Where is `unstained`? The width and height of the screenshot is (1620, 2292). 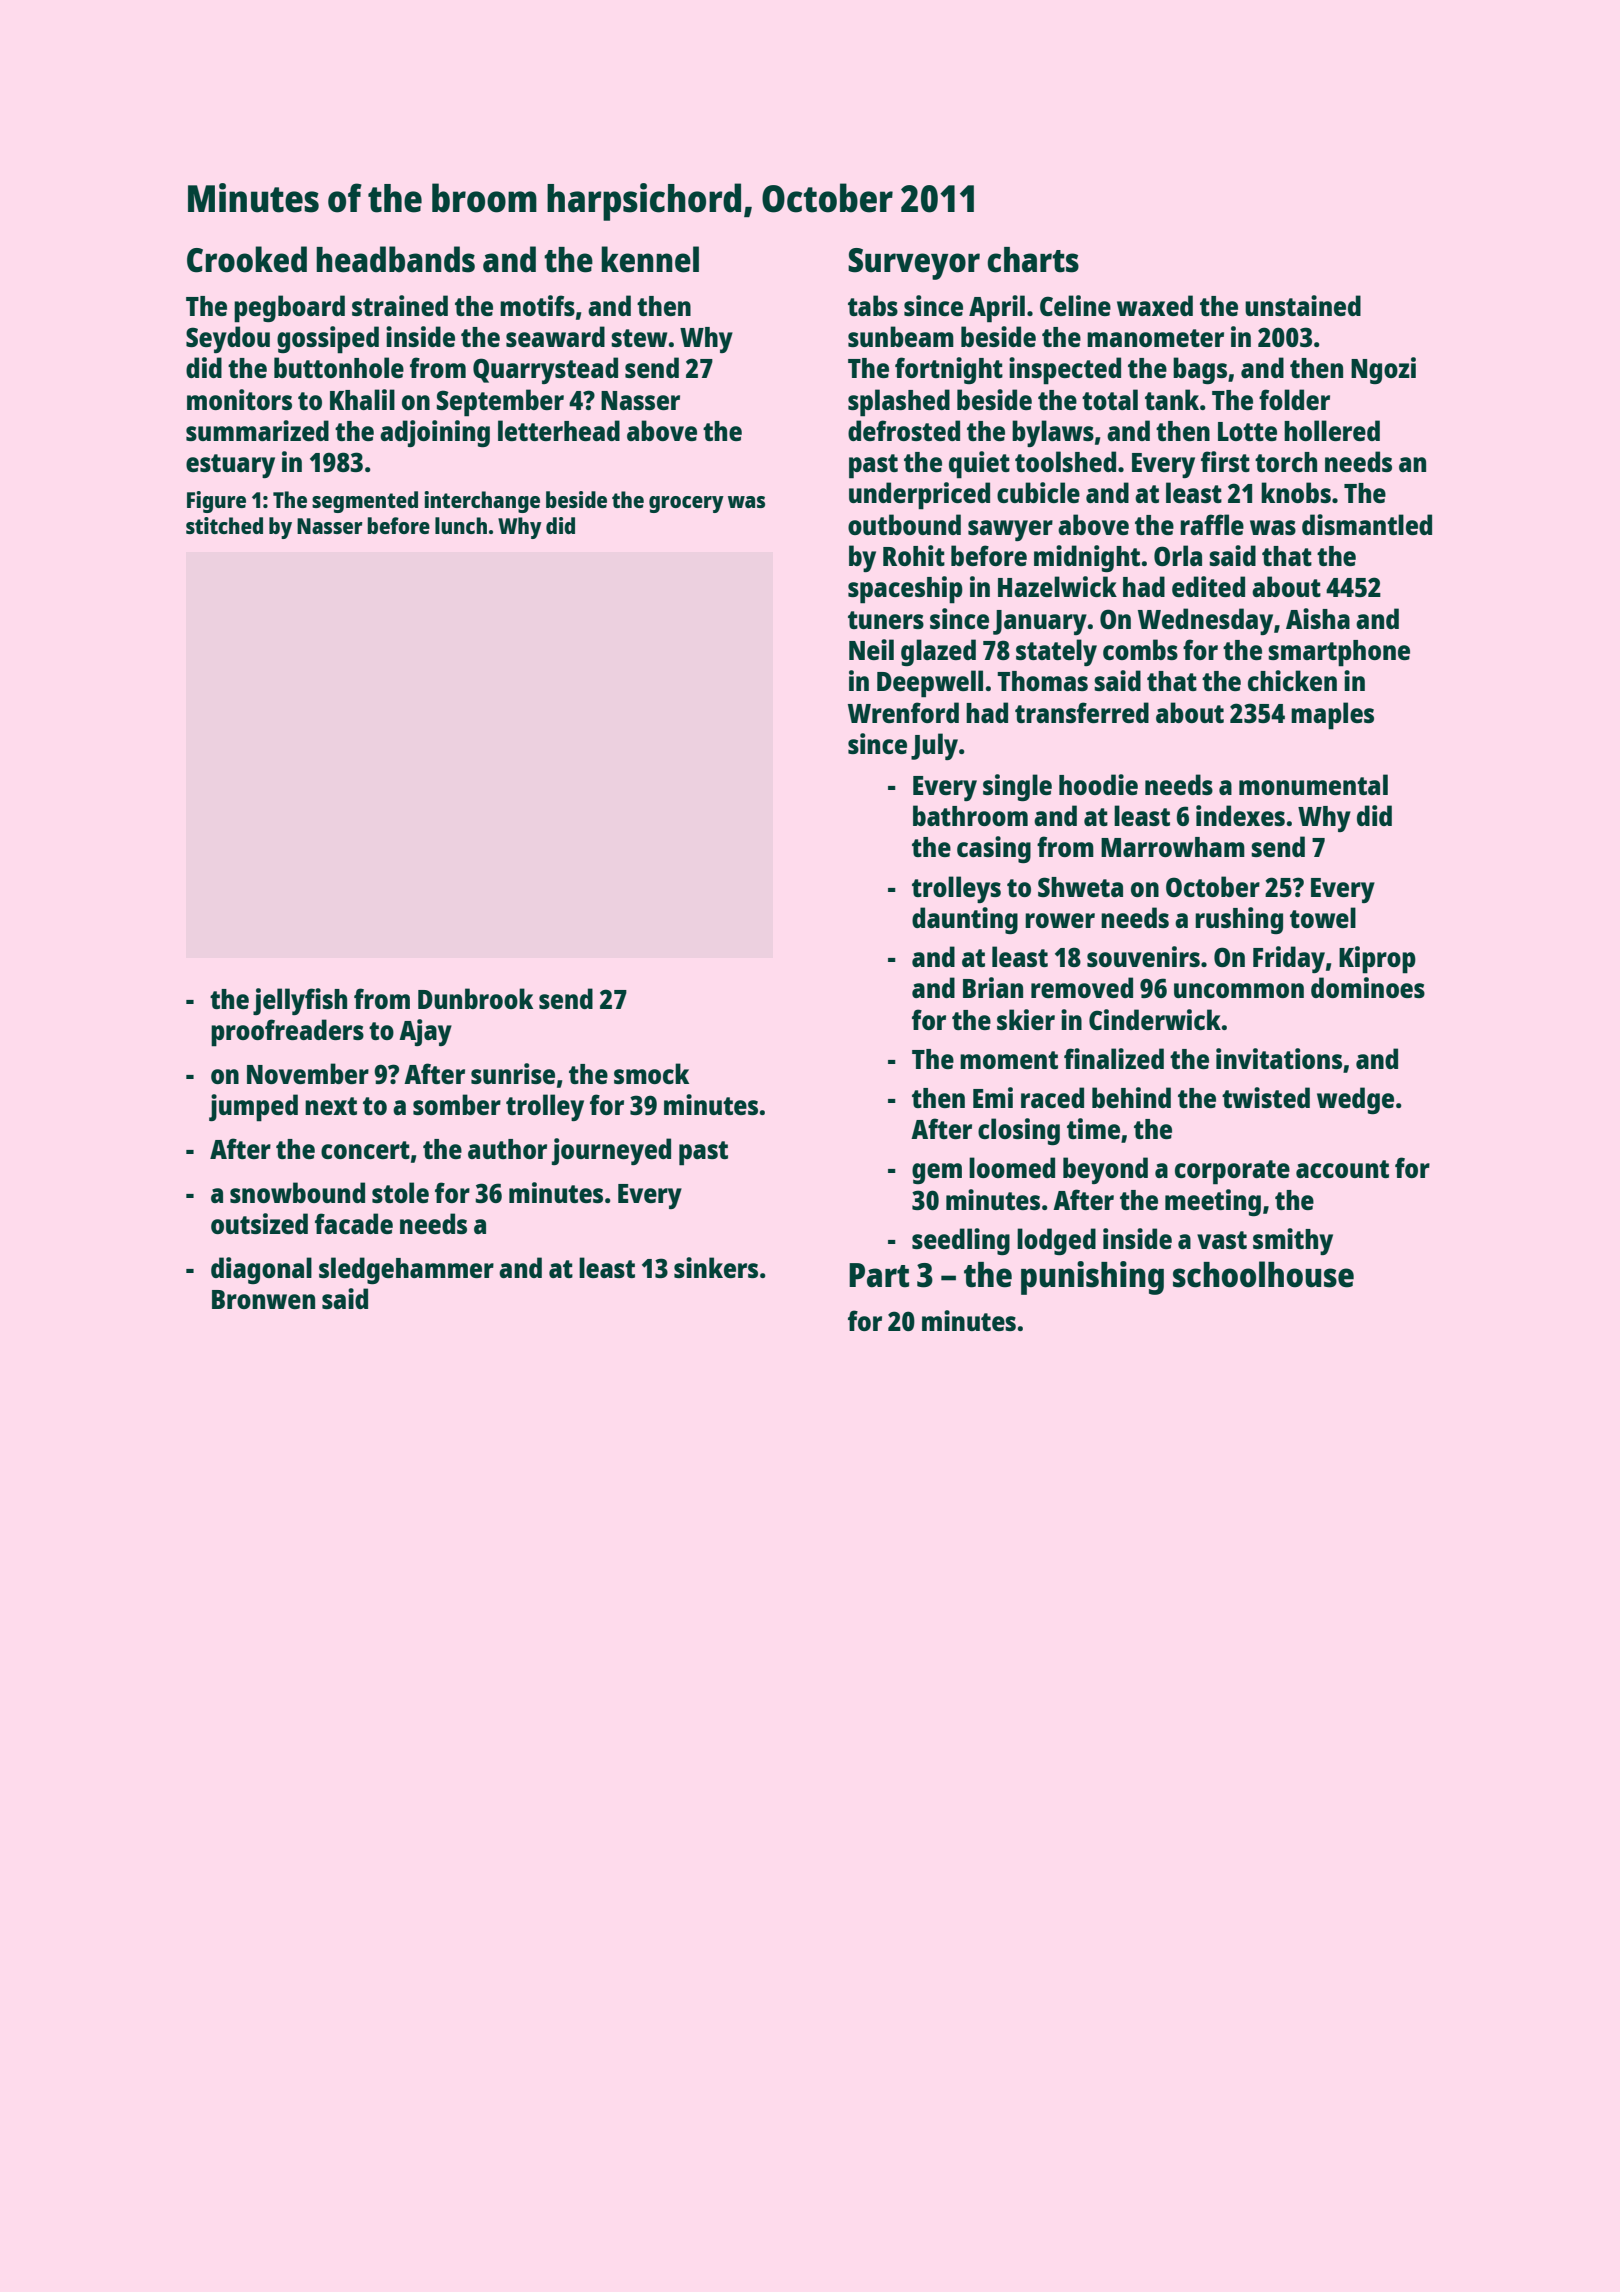 unstained is located at coordinates (1303, 305).
